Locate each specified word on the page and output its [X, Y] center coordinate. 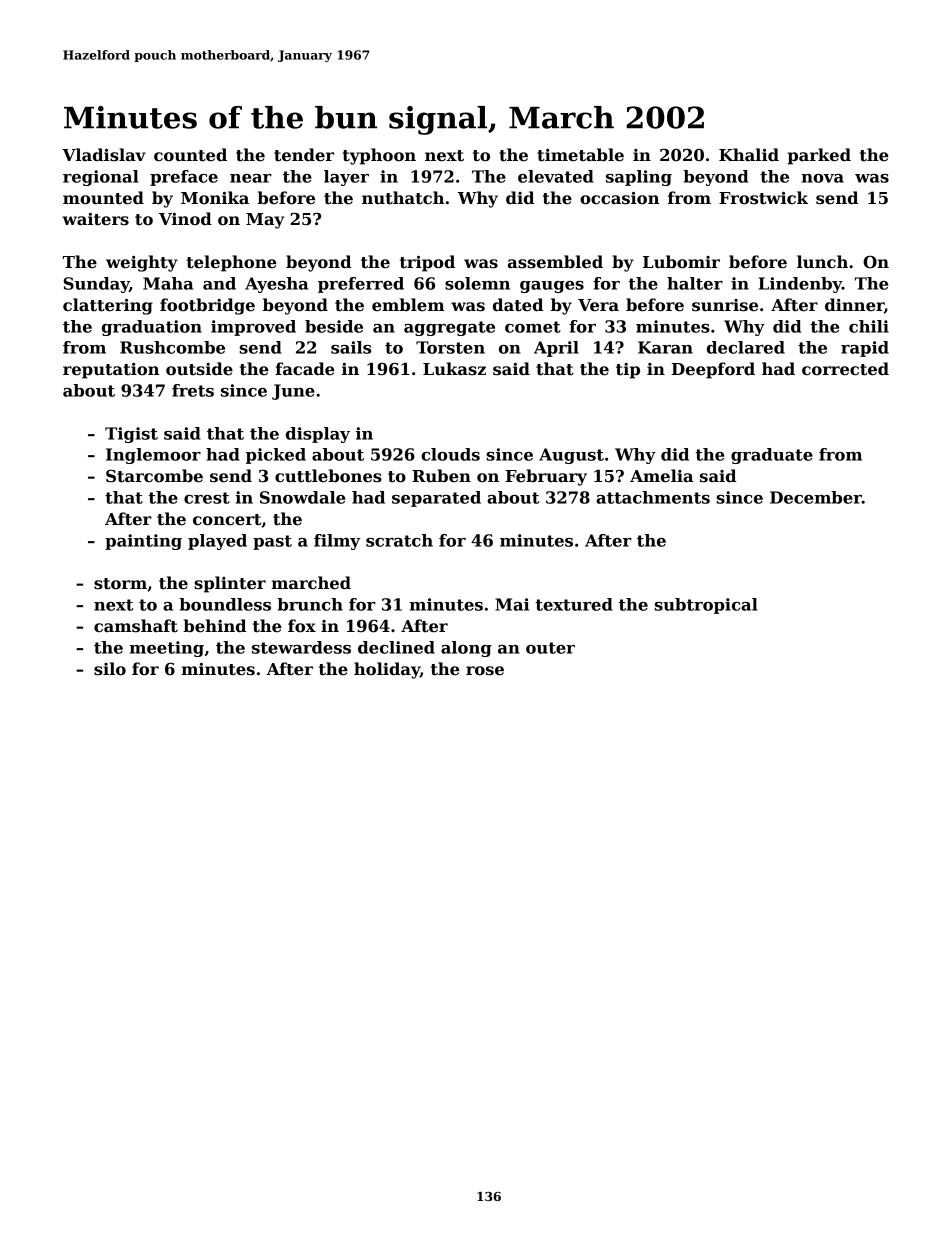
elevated [556, 176]
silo [110, 669]
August [571, 456]
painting [143, 542]
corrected [845, 369]
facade [305, 369]
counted [190, 155]
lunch [822, 262]
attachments [653, 497]
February [546, 477]
